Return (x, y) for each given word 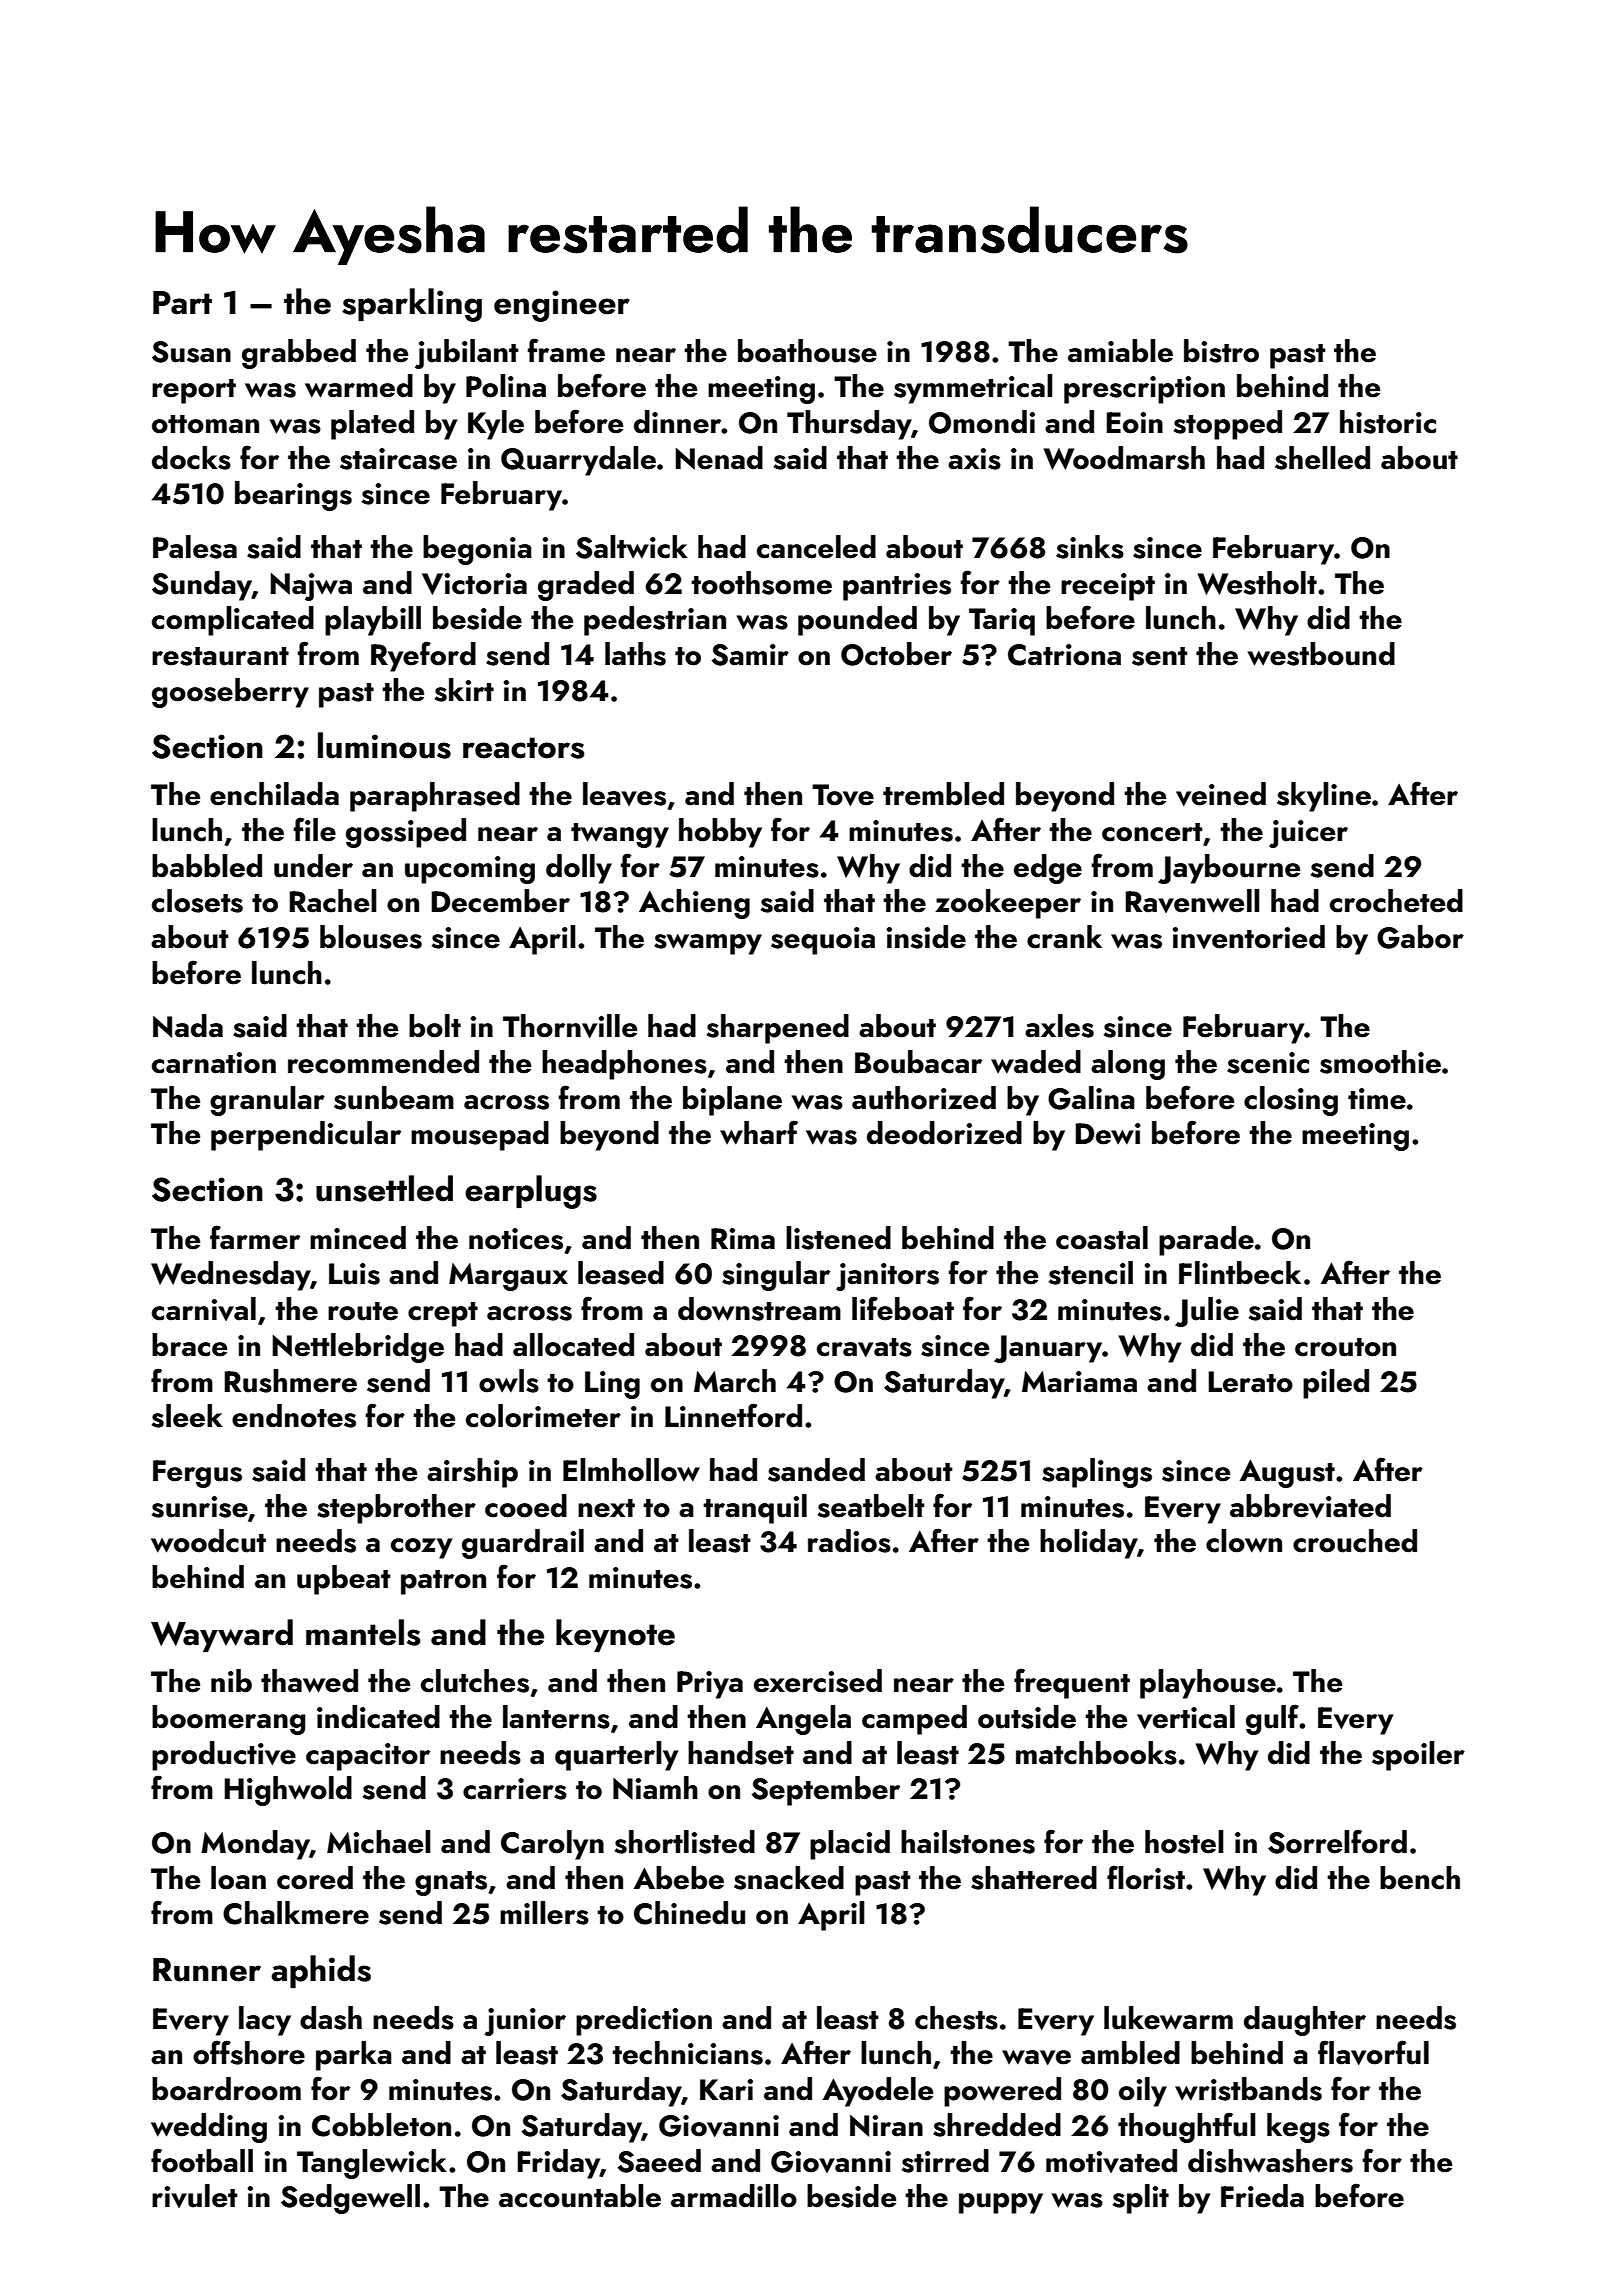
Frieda (1262, 2196)
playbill (373, 621)
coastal (1102, 1238)
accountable (580, 2196)
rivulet (195, 2196)
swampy (708, 944)
